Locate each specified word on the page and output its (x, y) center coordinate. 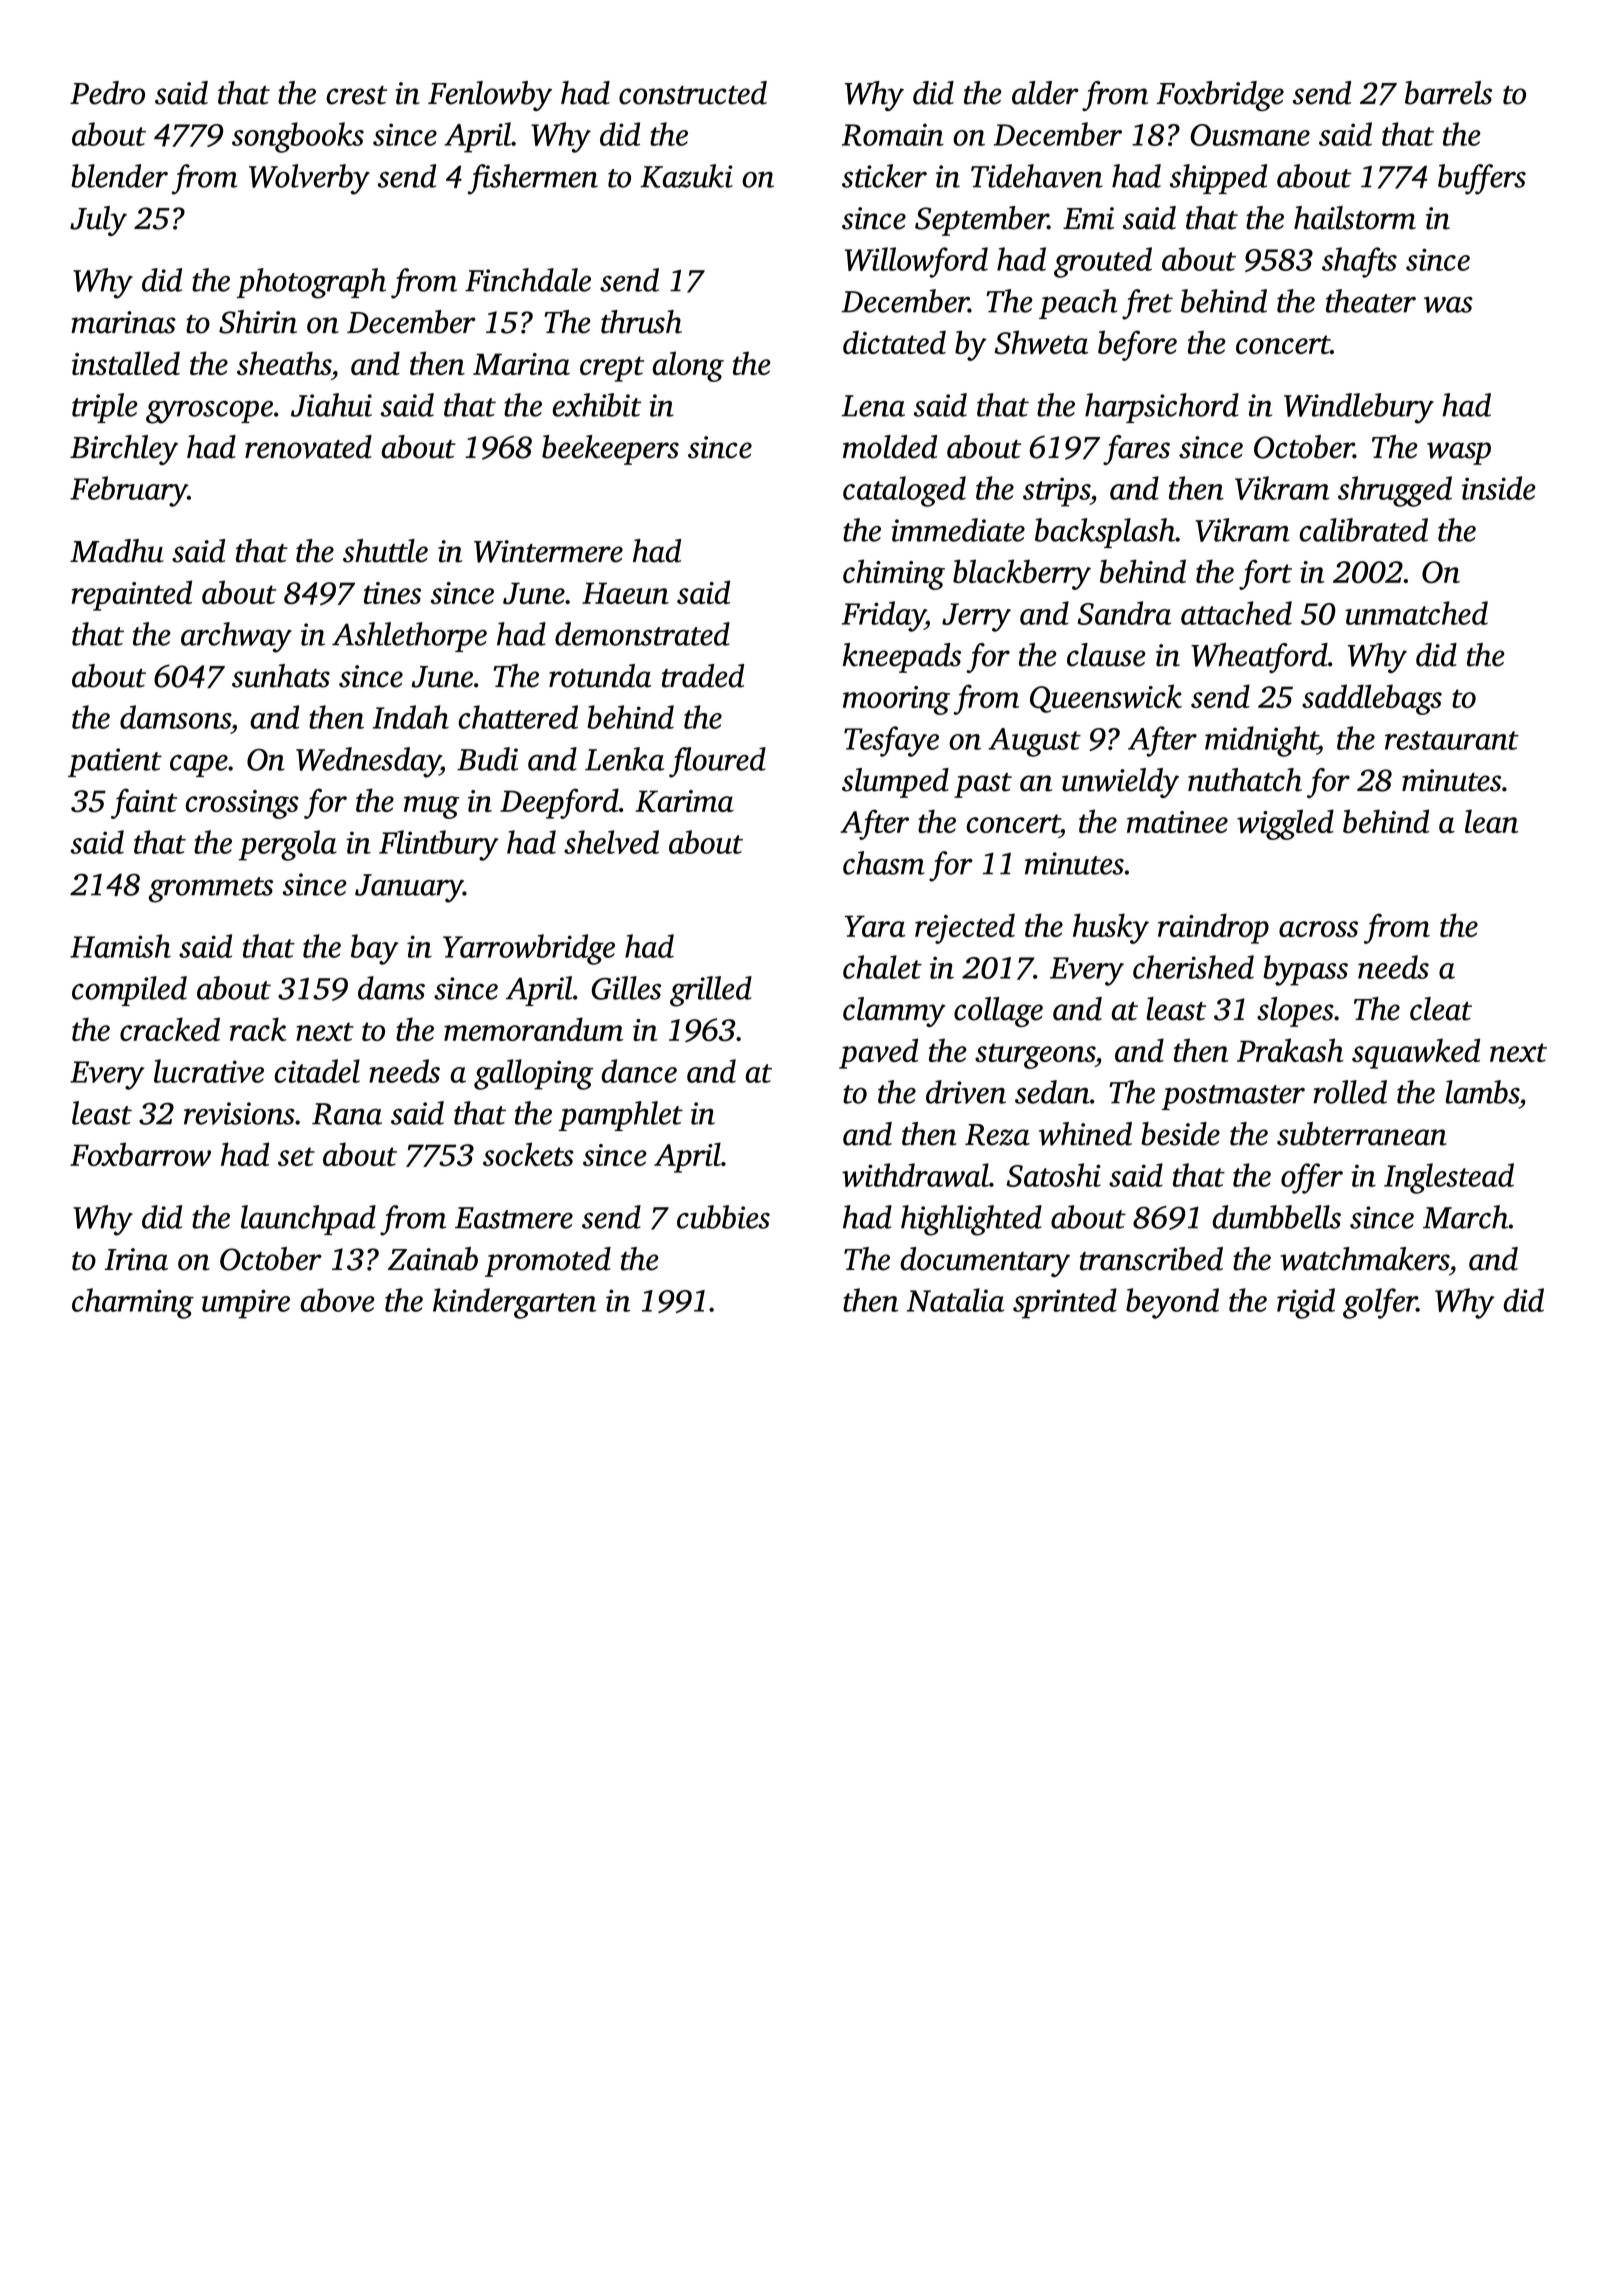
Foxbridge (1220, 96)
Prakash (1290, 1050)
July (98, 221)
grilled (711, 991)
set (296, 1156)
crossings (242, 804)
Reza (997, 1135)
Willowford (916, 262)
